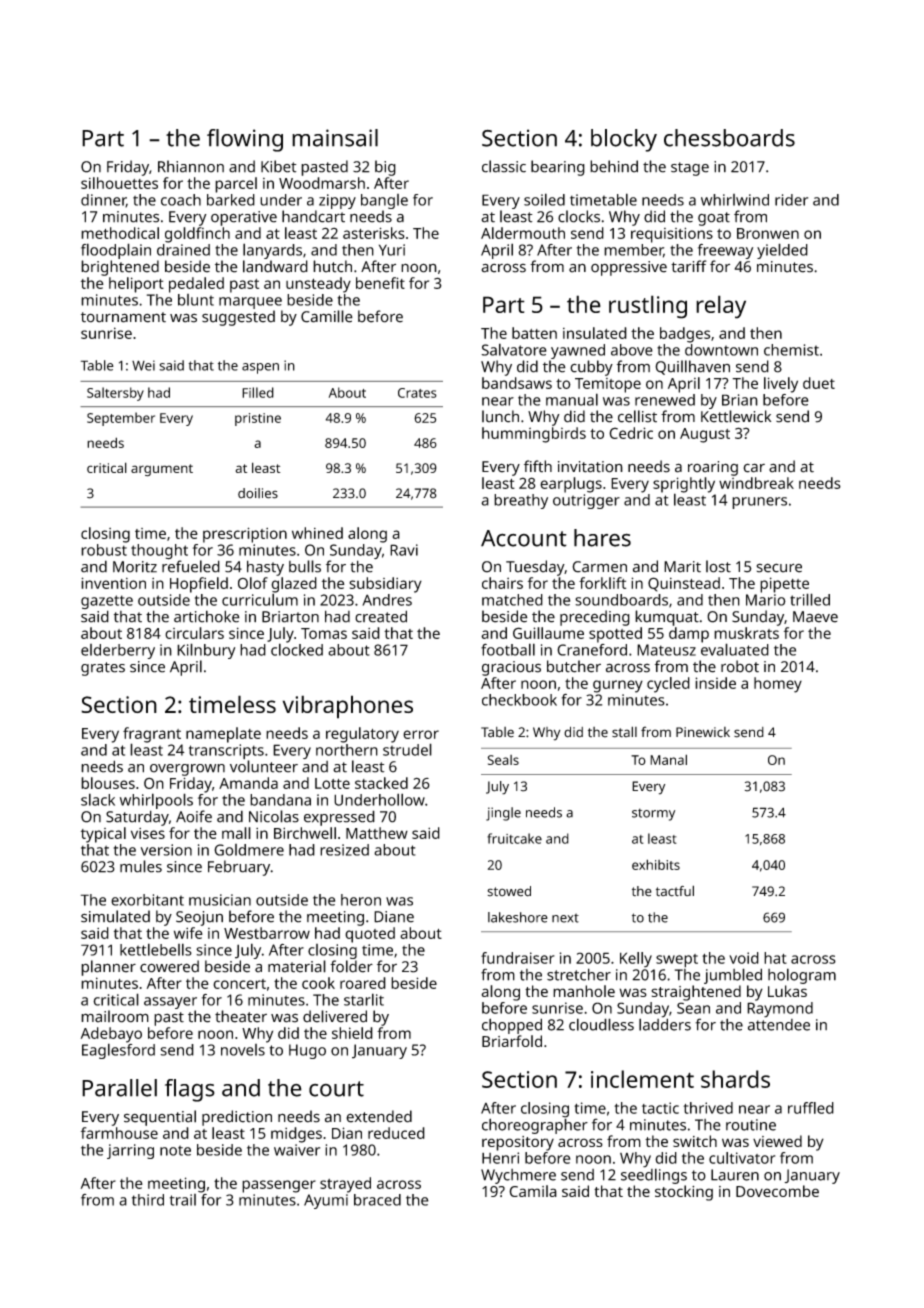  Describe the element at coordinates (345, 1185) in the screenshot. I see `strayed` at that location.
